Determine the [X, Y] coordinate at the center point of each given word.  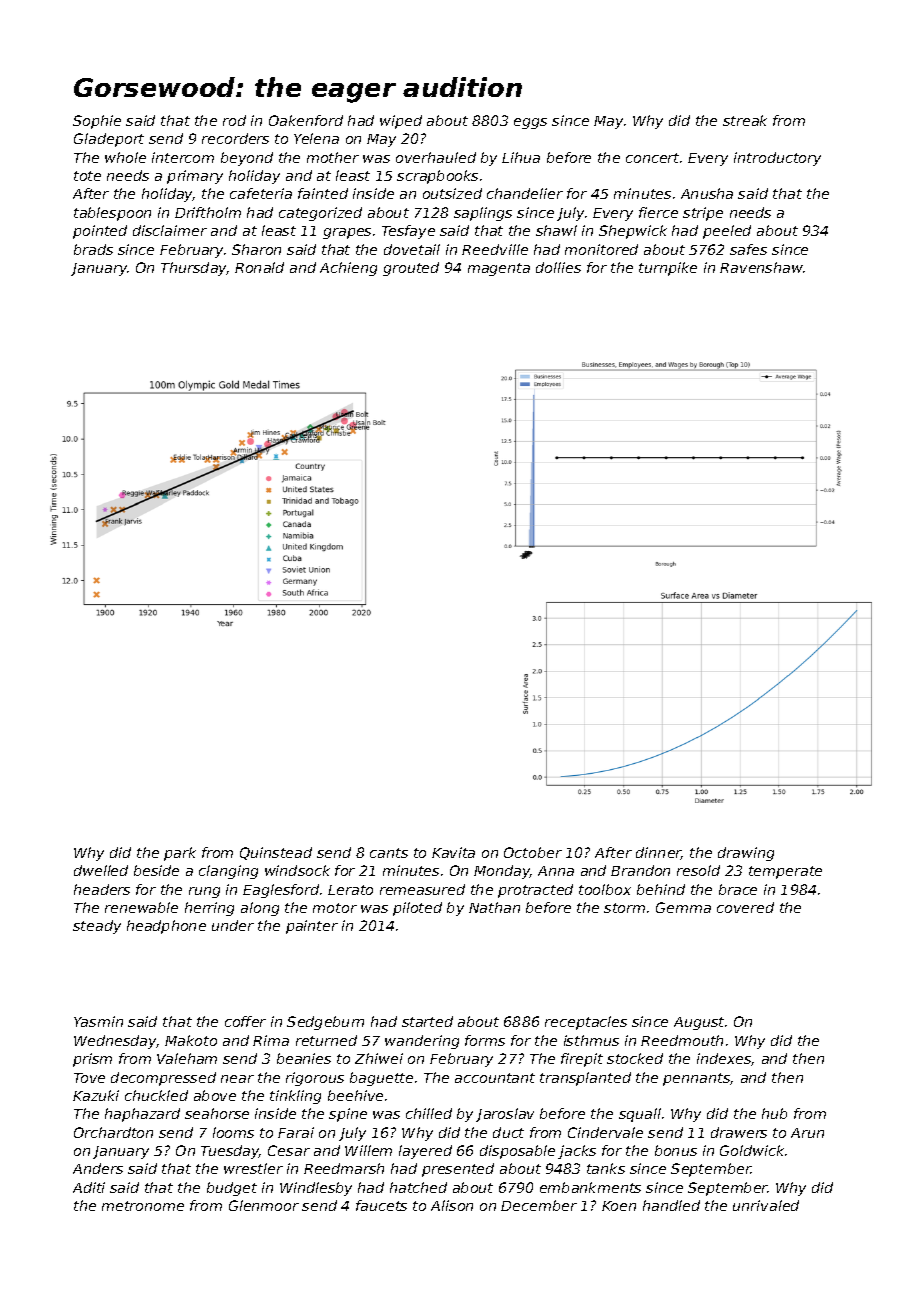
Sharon [256, 249]
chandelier [525, 193]
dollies [558, 267]
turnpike [668, 269]
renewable [141, 907]
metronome [143, 1206]
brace [738, 889]
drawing [746, 854]
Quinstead [276, 853]
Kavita [453, 852]
